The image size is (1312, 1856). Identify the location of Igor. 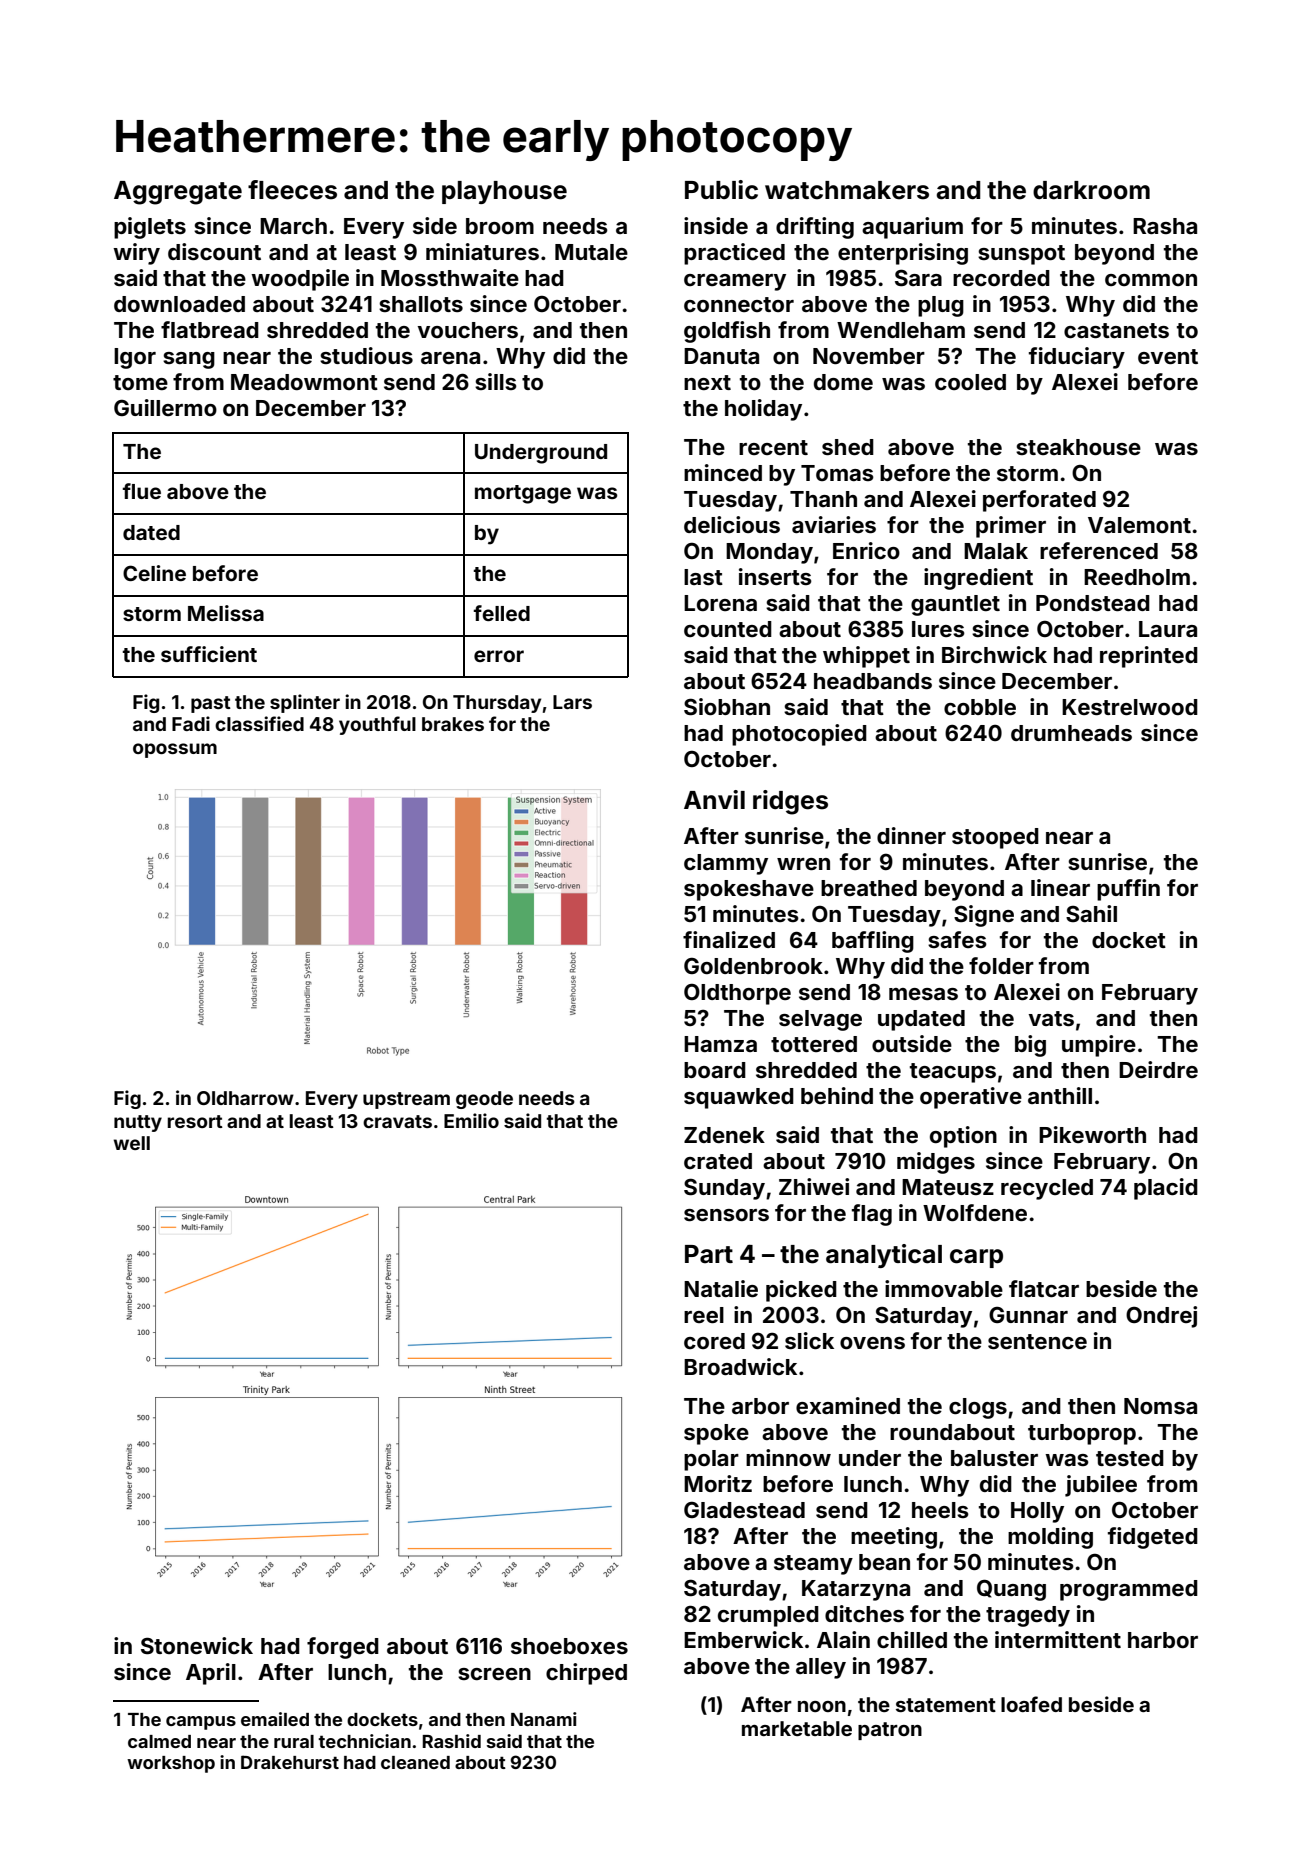
(135, 358).
